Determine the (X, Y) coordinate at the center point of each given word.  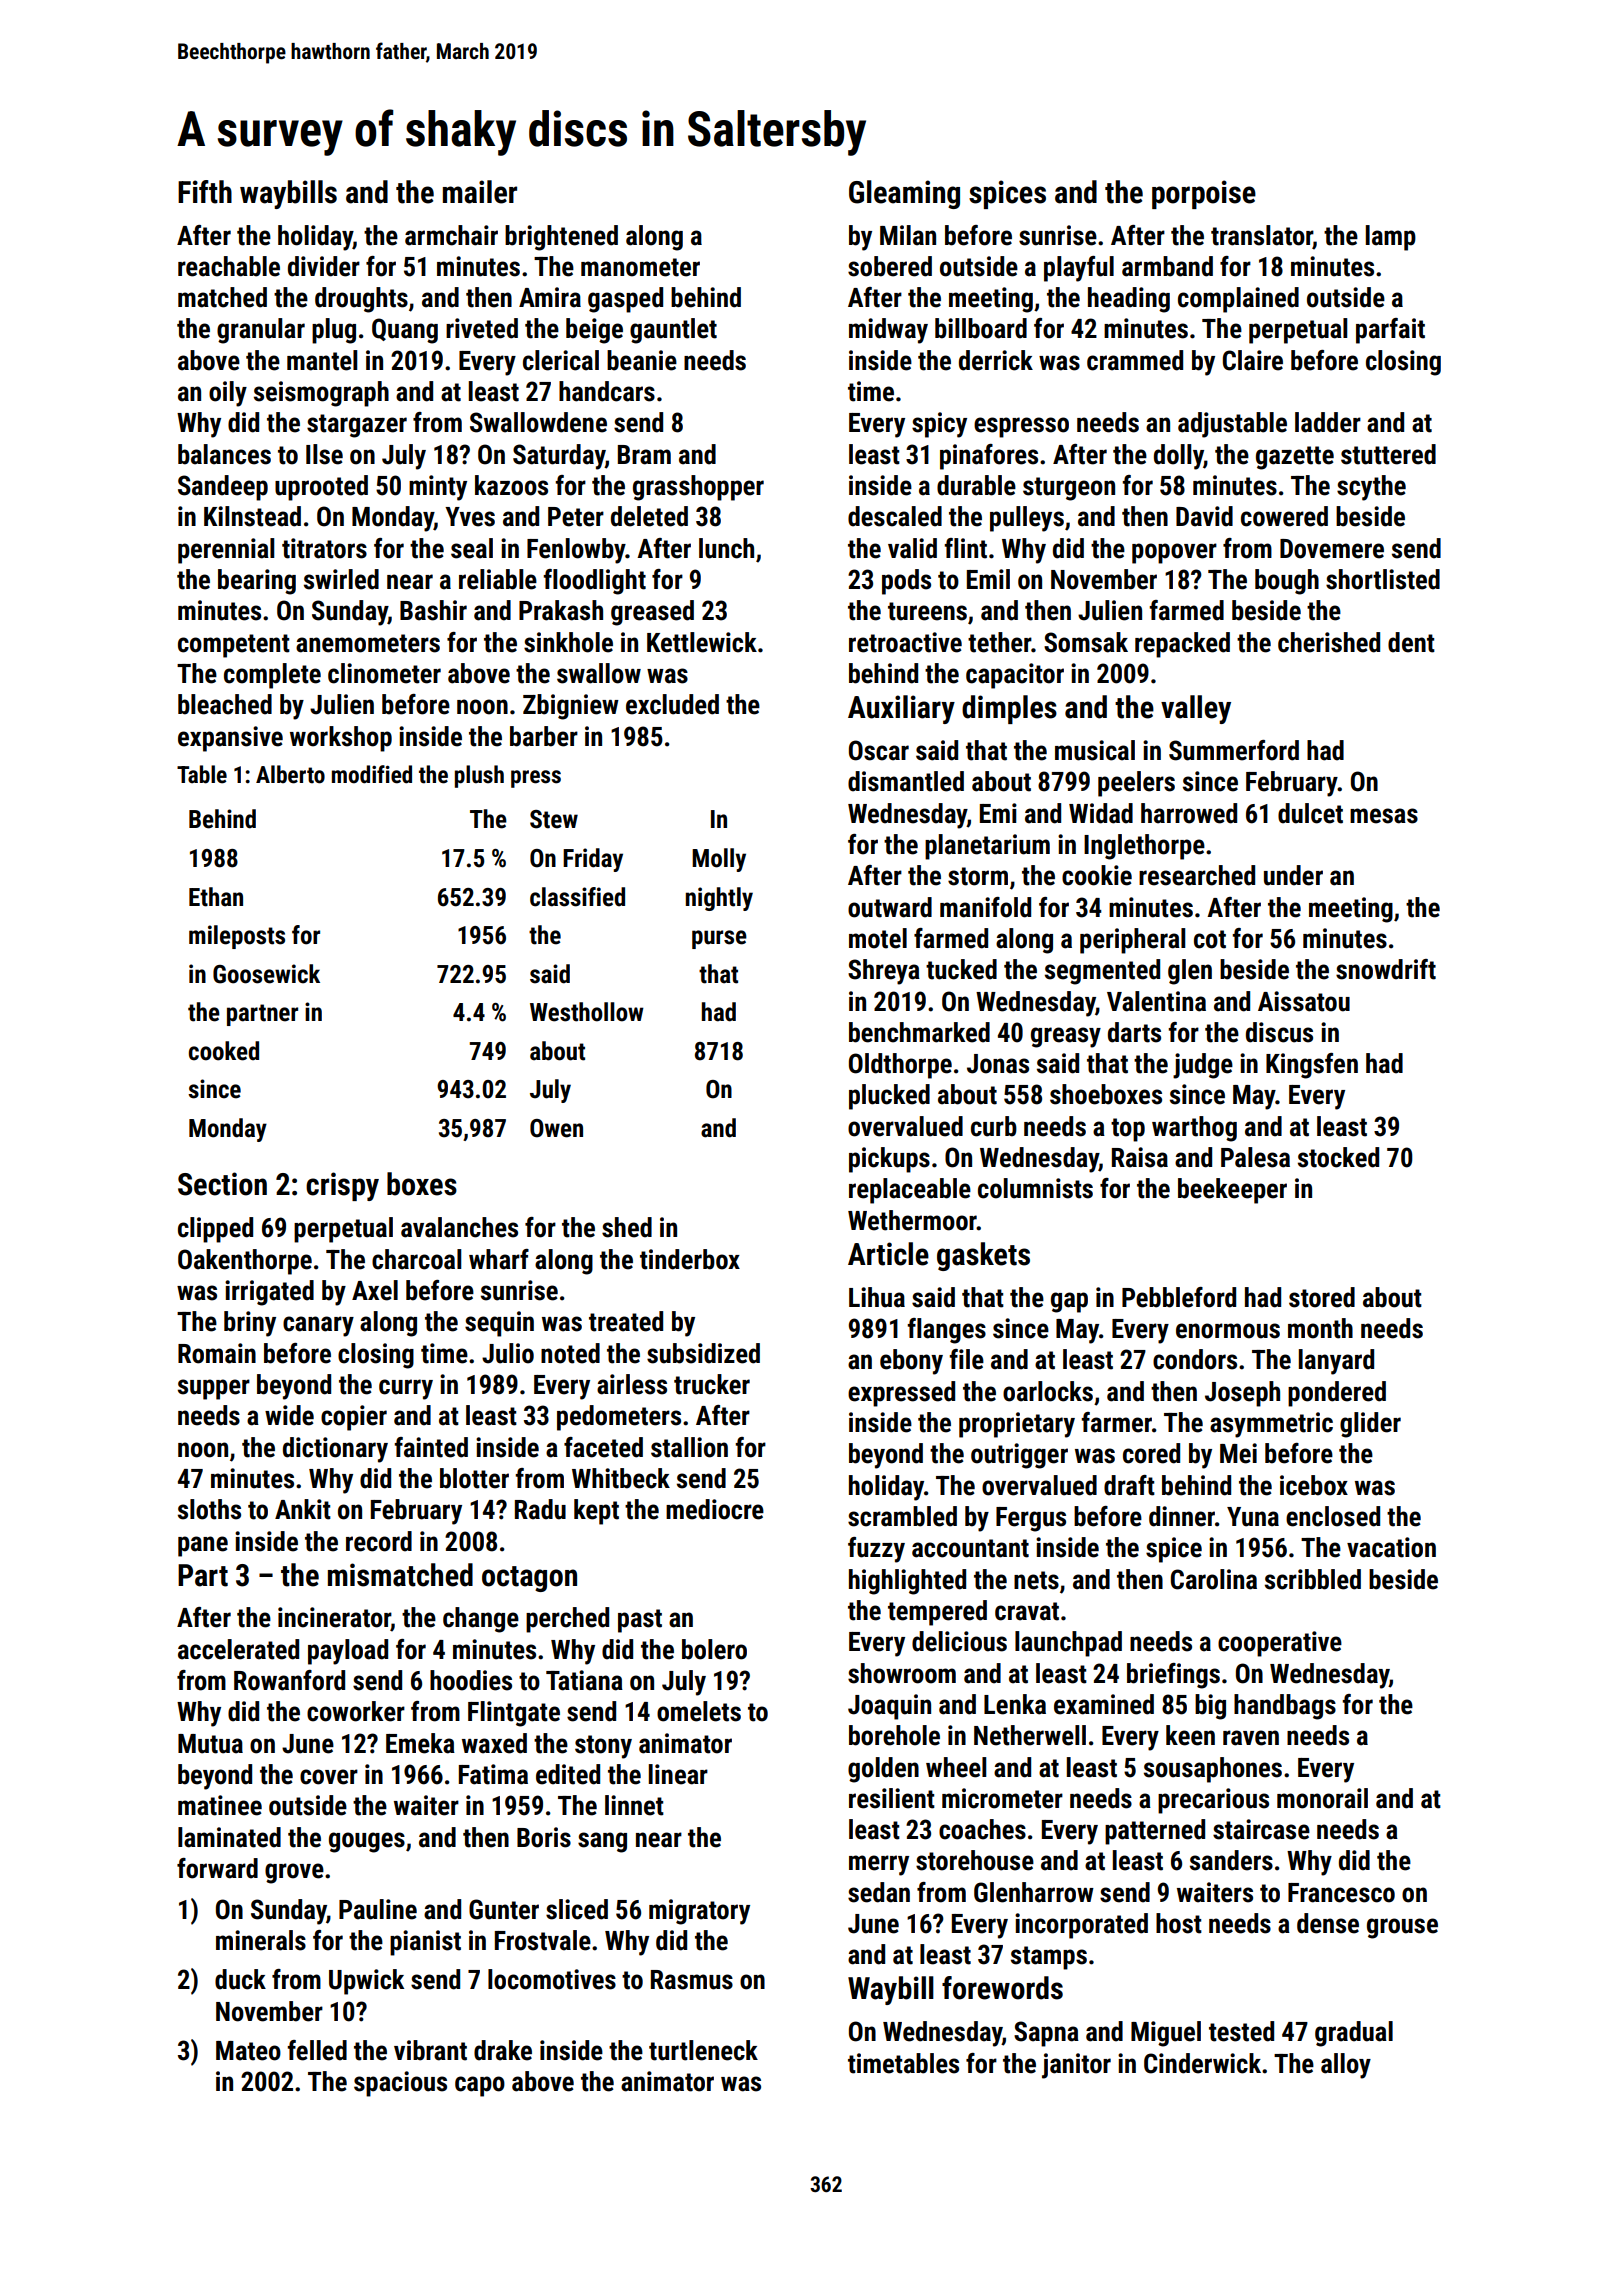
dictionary (335, 1450)
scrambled (902, 1516)
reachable (229, 266)
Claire (1253, 360)
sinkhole (568, 642)
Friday (593, 860)
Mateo (248, 2051)
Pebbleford (1179, 1297)
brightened (561, 238)
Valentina (1156, 1001)
